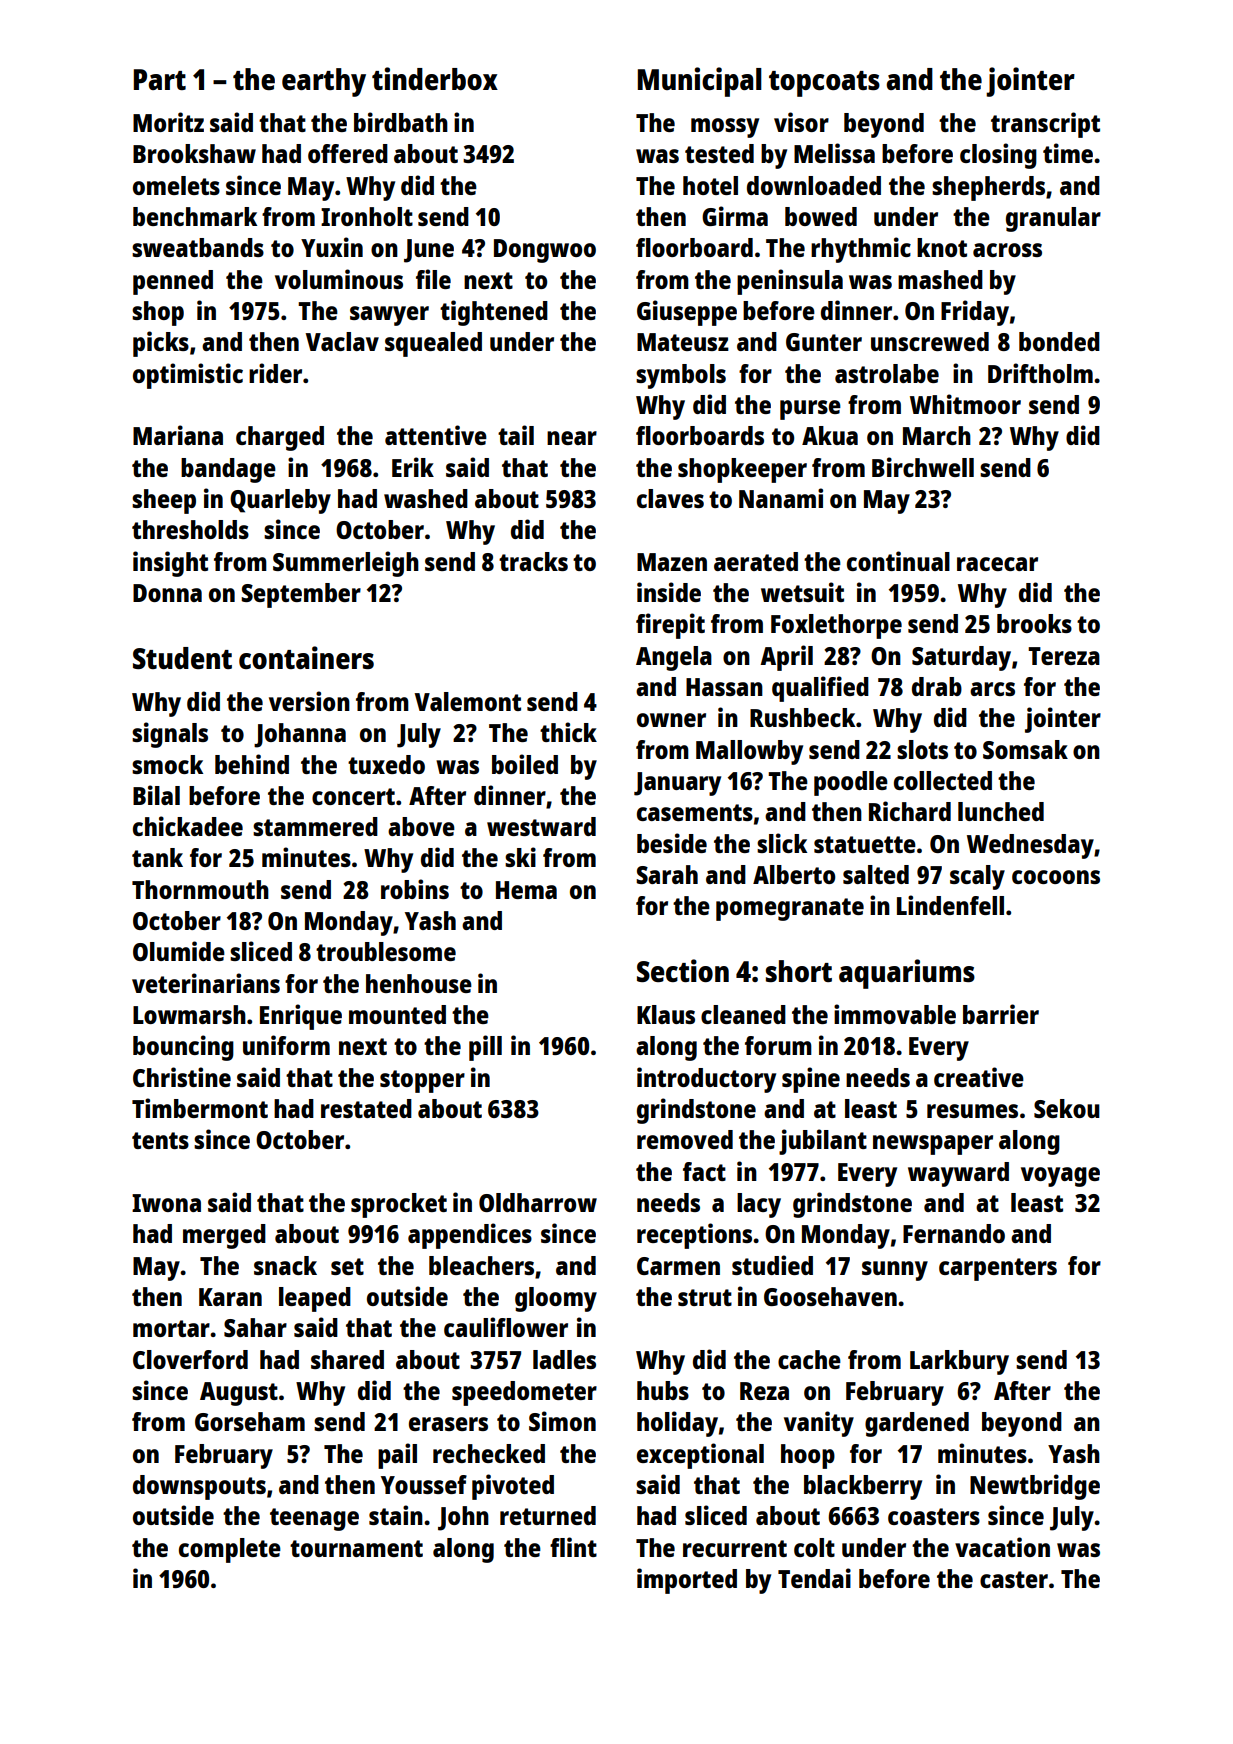 Image resolution: width=1233 pixels, height=1744 pixels. Describe the element at coordinates (230, 1550) in the screenshot. I see `complete` at that location.
